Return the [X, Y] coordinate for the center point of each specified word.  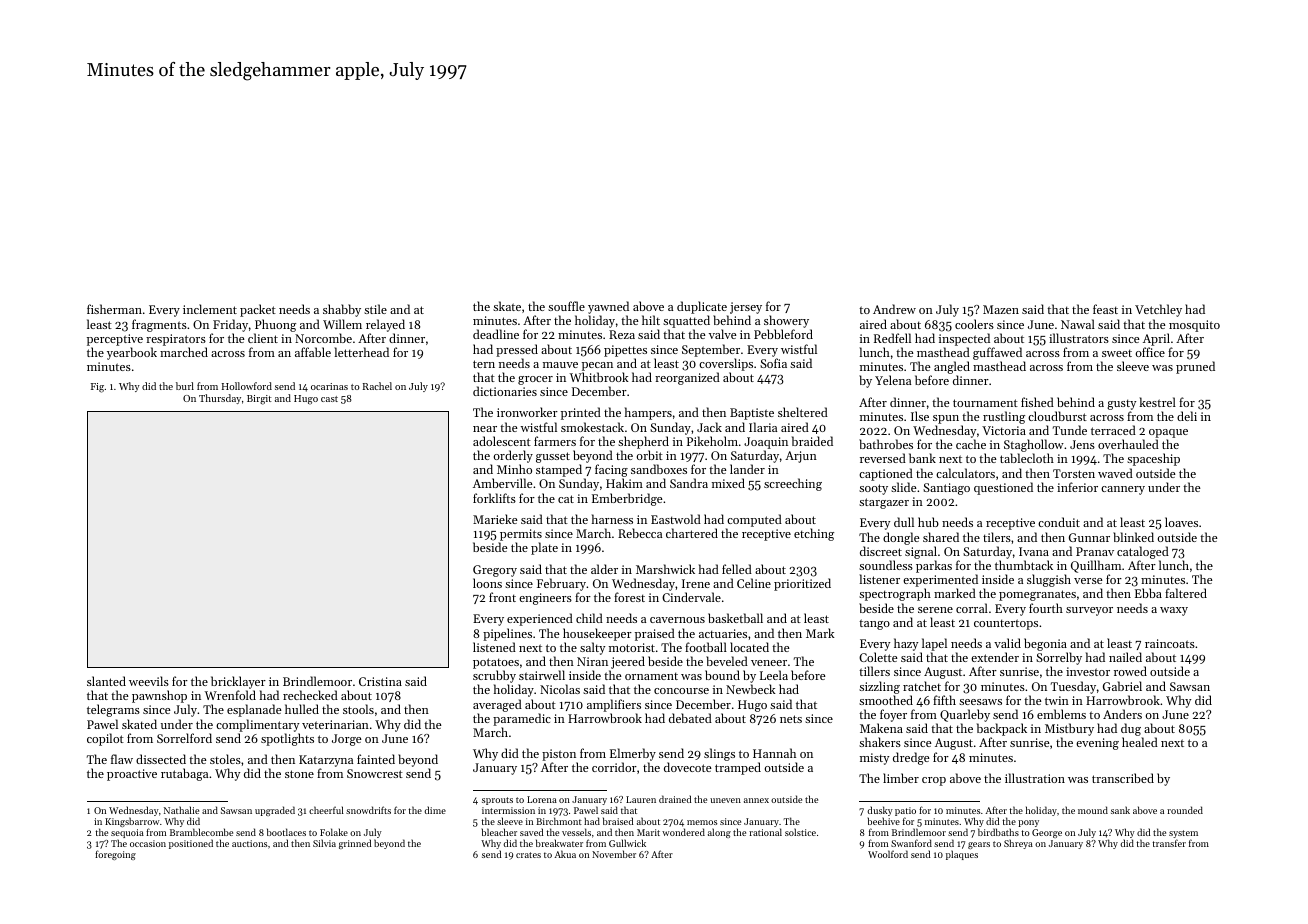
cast [329, 399]
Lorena [542, 799]
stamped [559, 470]
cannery [1123, 490]
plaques [962, 855]
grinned [355, 844]
